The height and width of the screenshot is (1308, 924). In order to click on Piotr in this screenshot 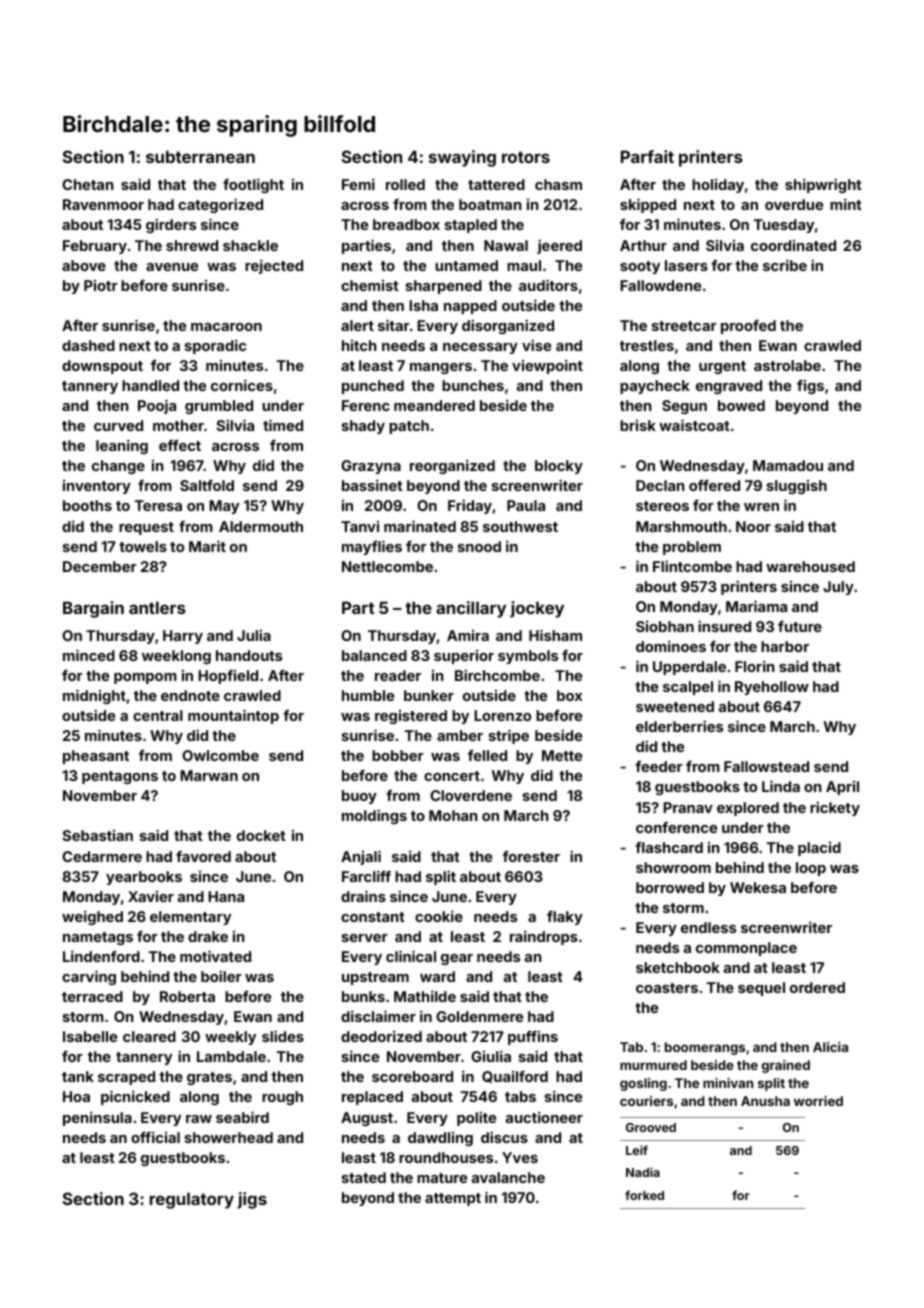, I will do `click(101, 285)`.
